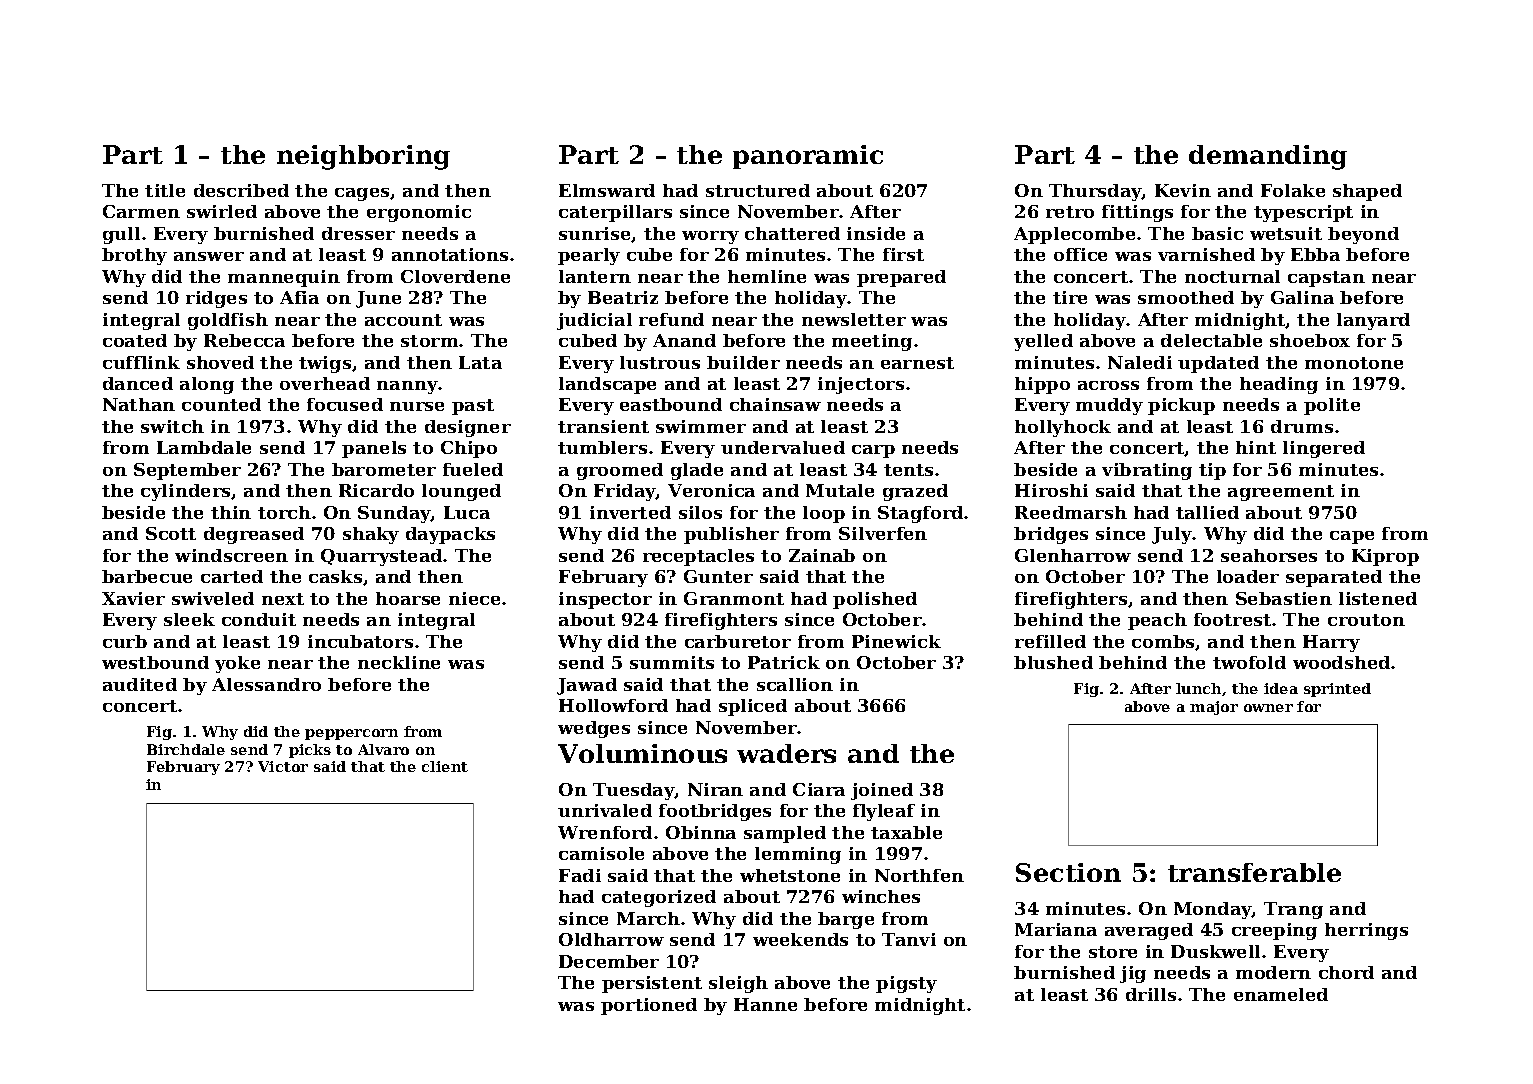 Image resolution: width=1533 pixels, height=1084 pixels. I want to click on woodshed, so click(1341, 662).
